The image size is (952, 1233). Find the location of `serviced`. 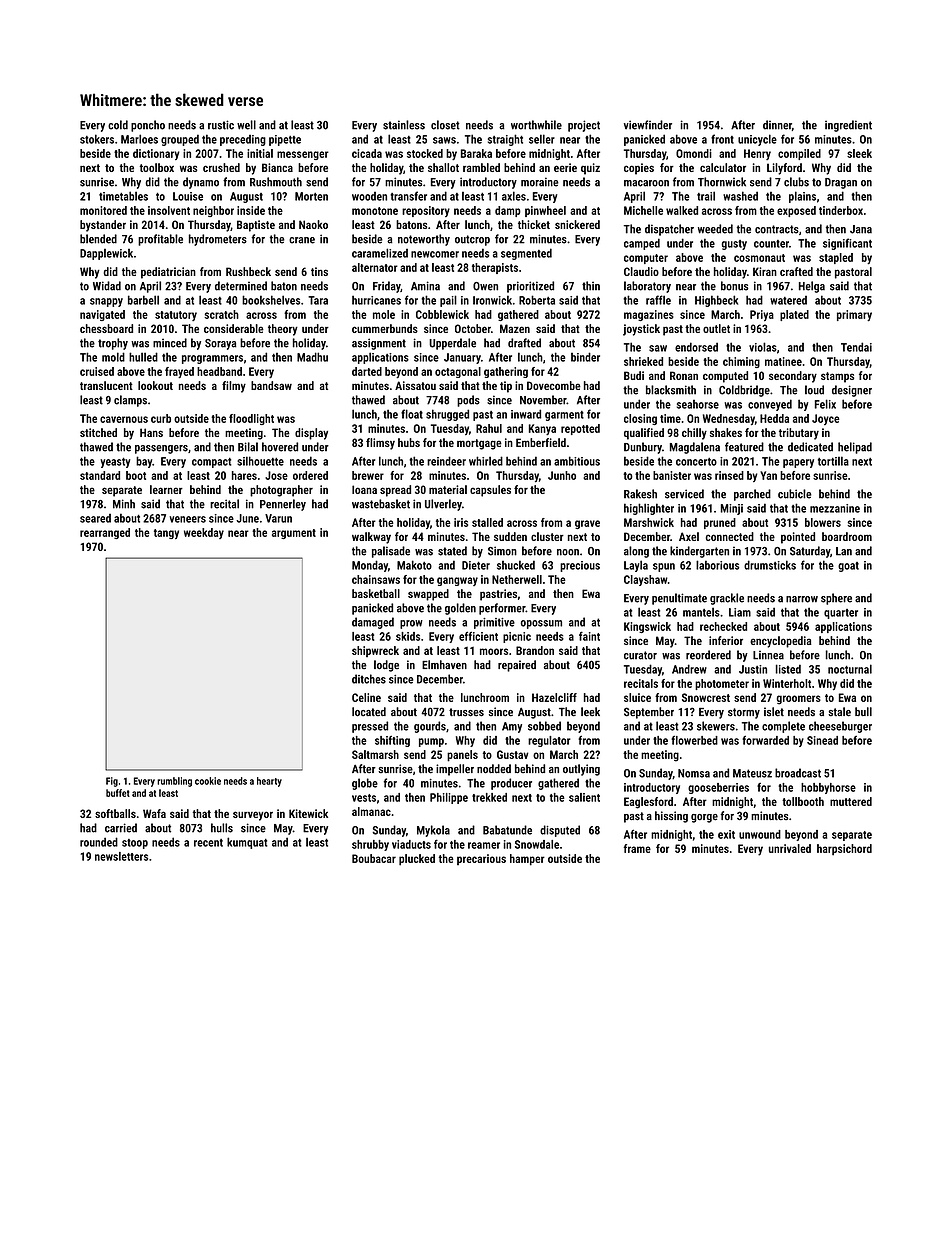

serviced is located at coordinates (684, 494).
